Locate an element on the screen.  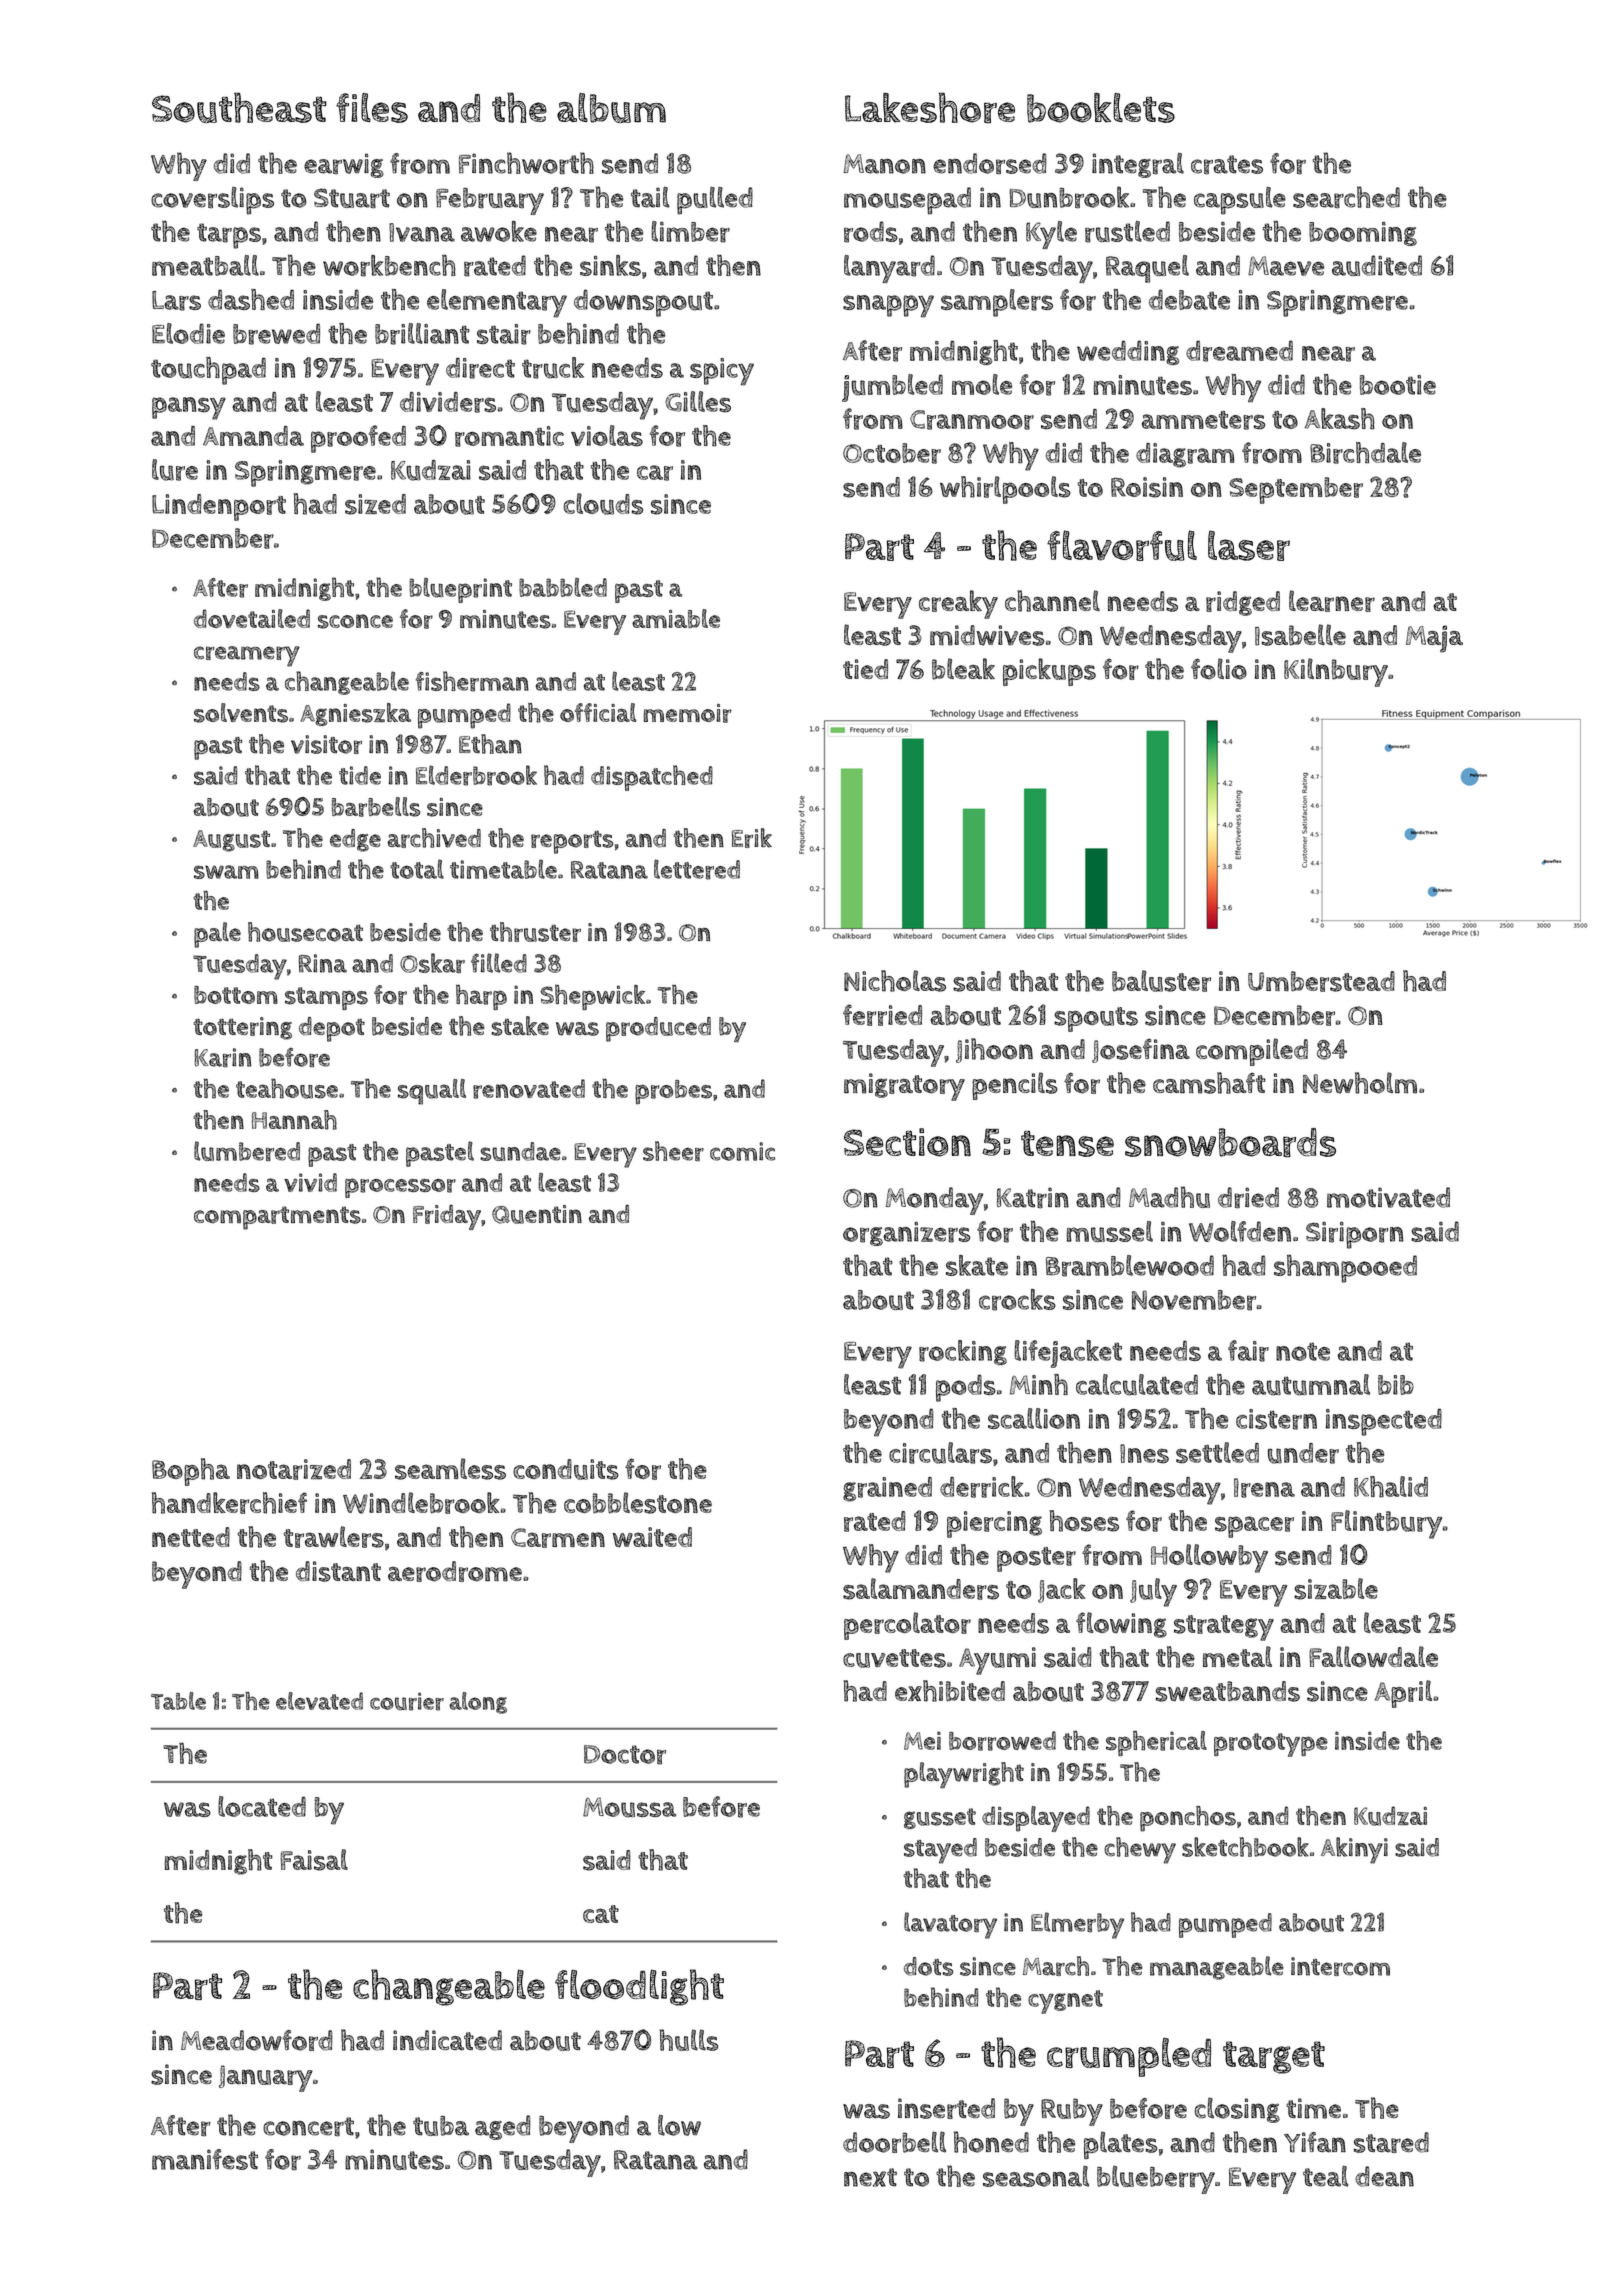
comic is located at coordinates (742, 1151).
